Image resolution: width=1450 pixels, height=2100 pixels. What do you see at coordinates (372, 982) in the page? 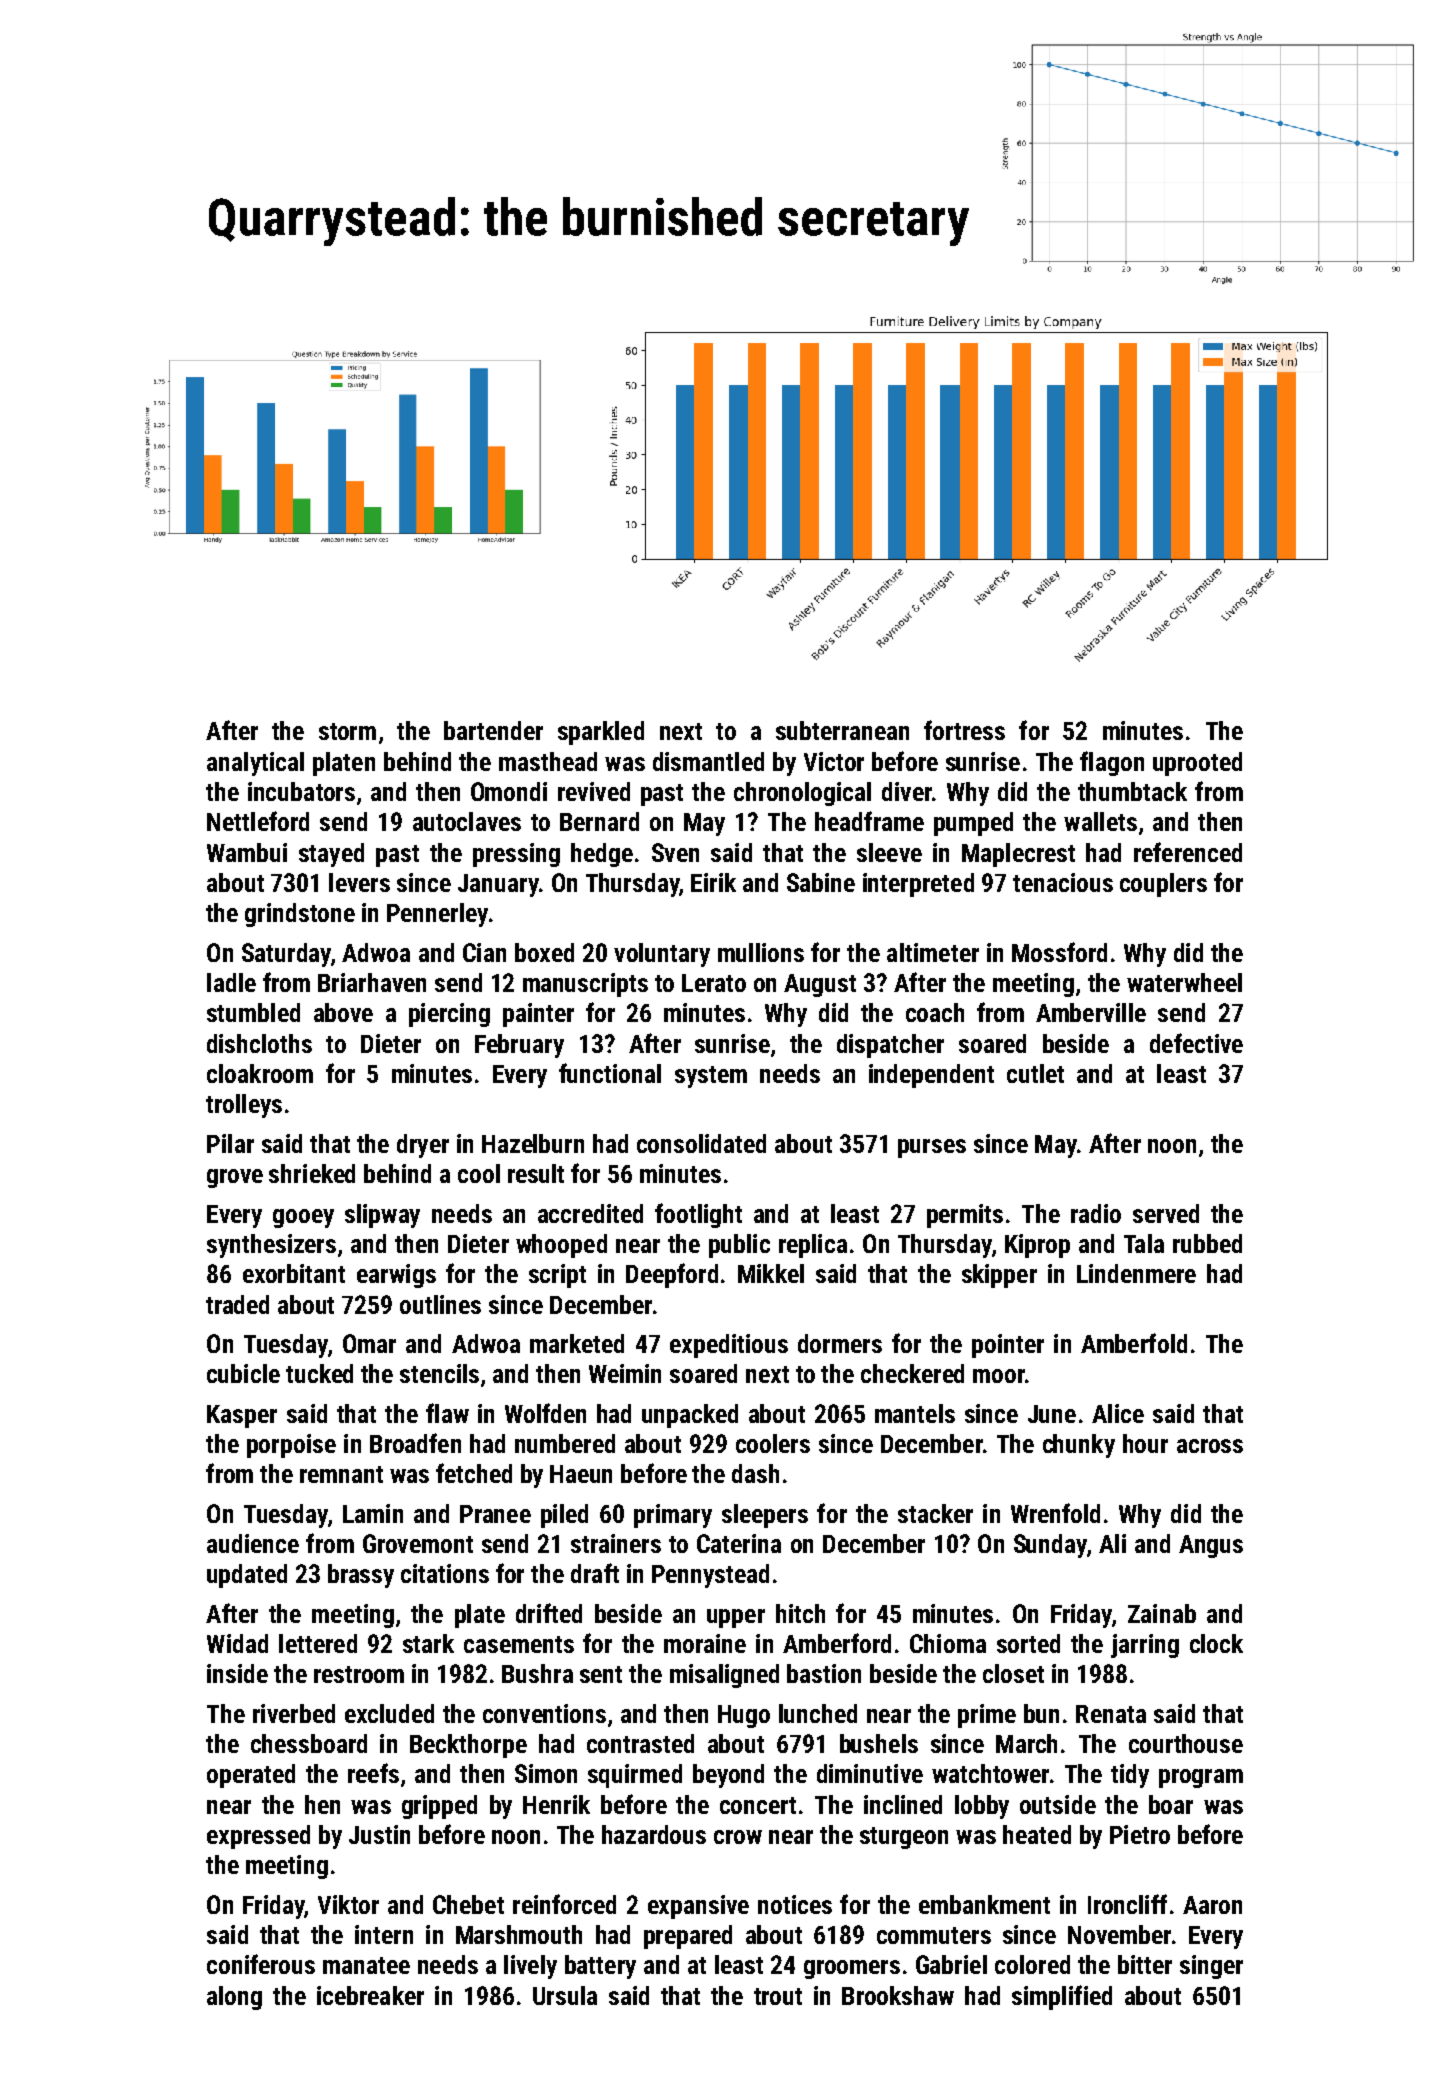
I see `Briarhaven` at bounding box center [372, 982].
